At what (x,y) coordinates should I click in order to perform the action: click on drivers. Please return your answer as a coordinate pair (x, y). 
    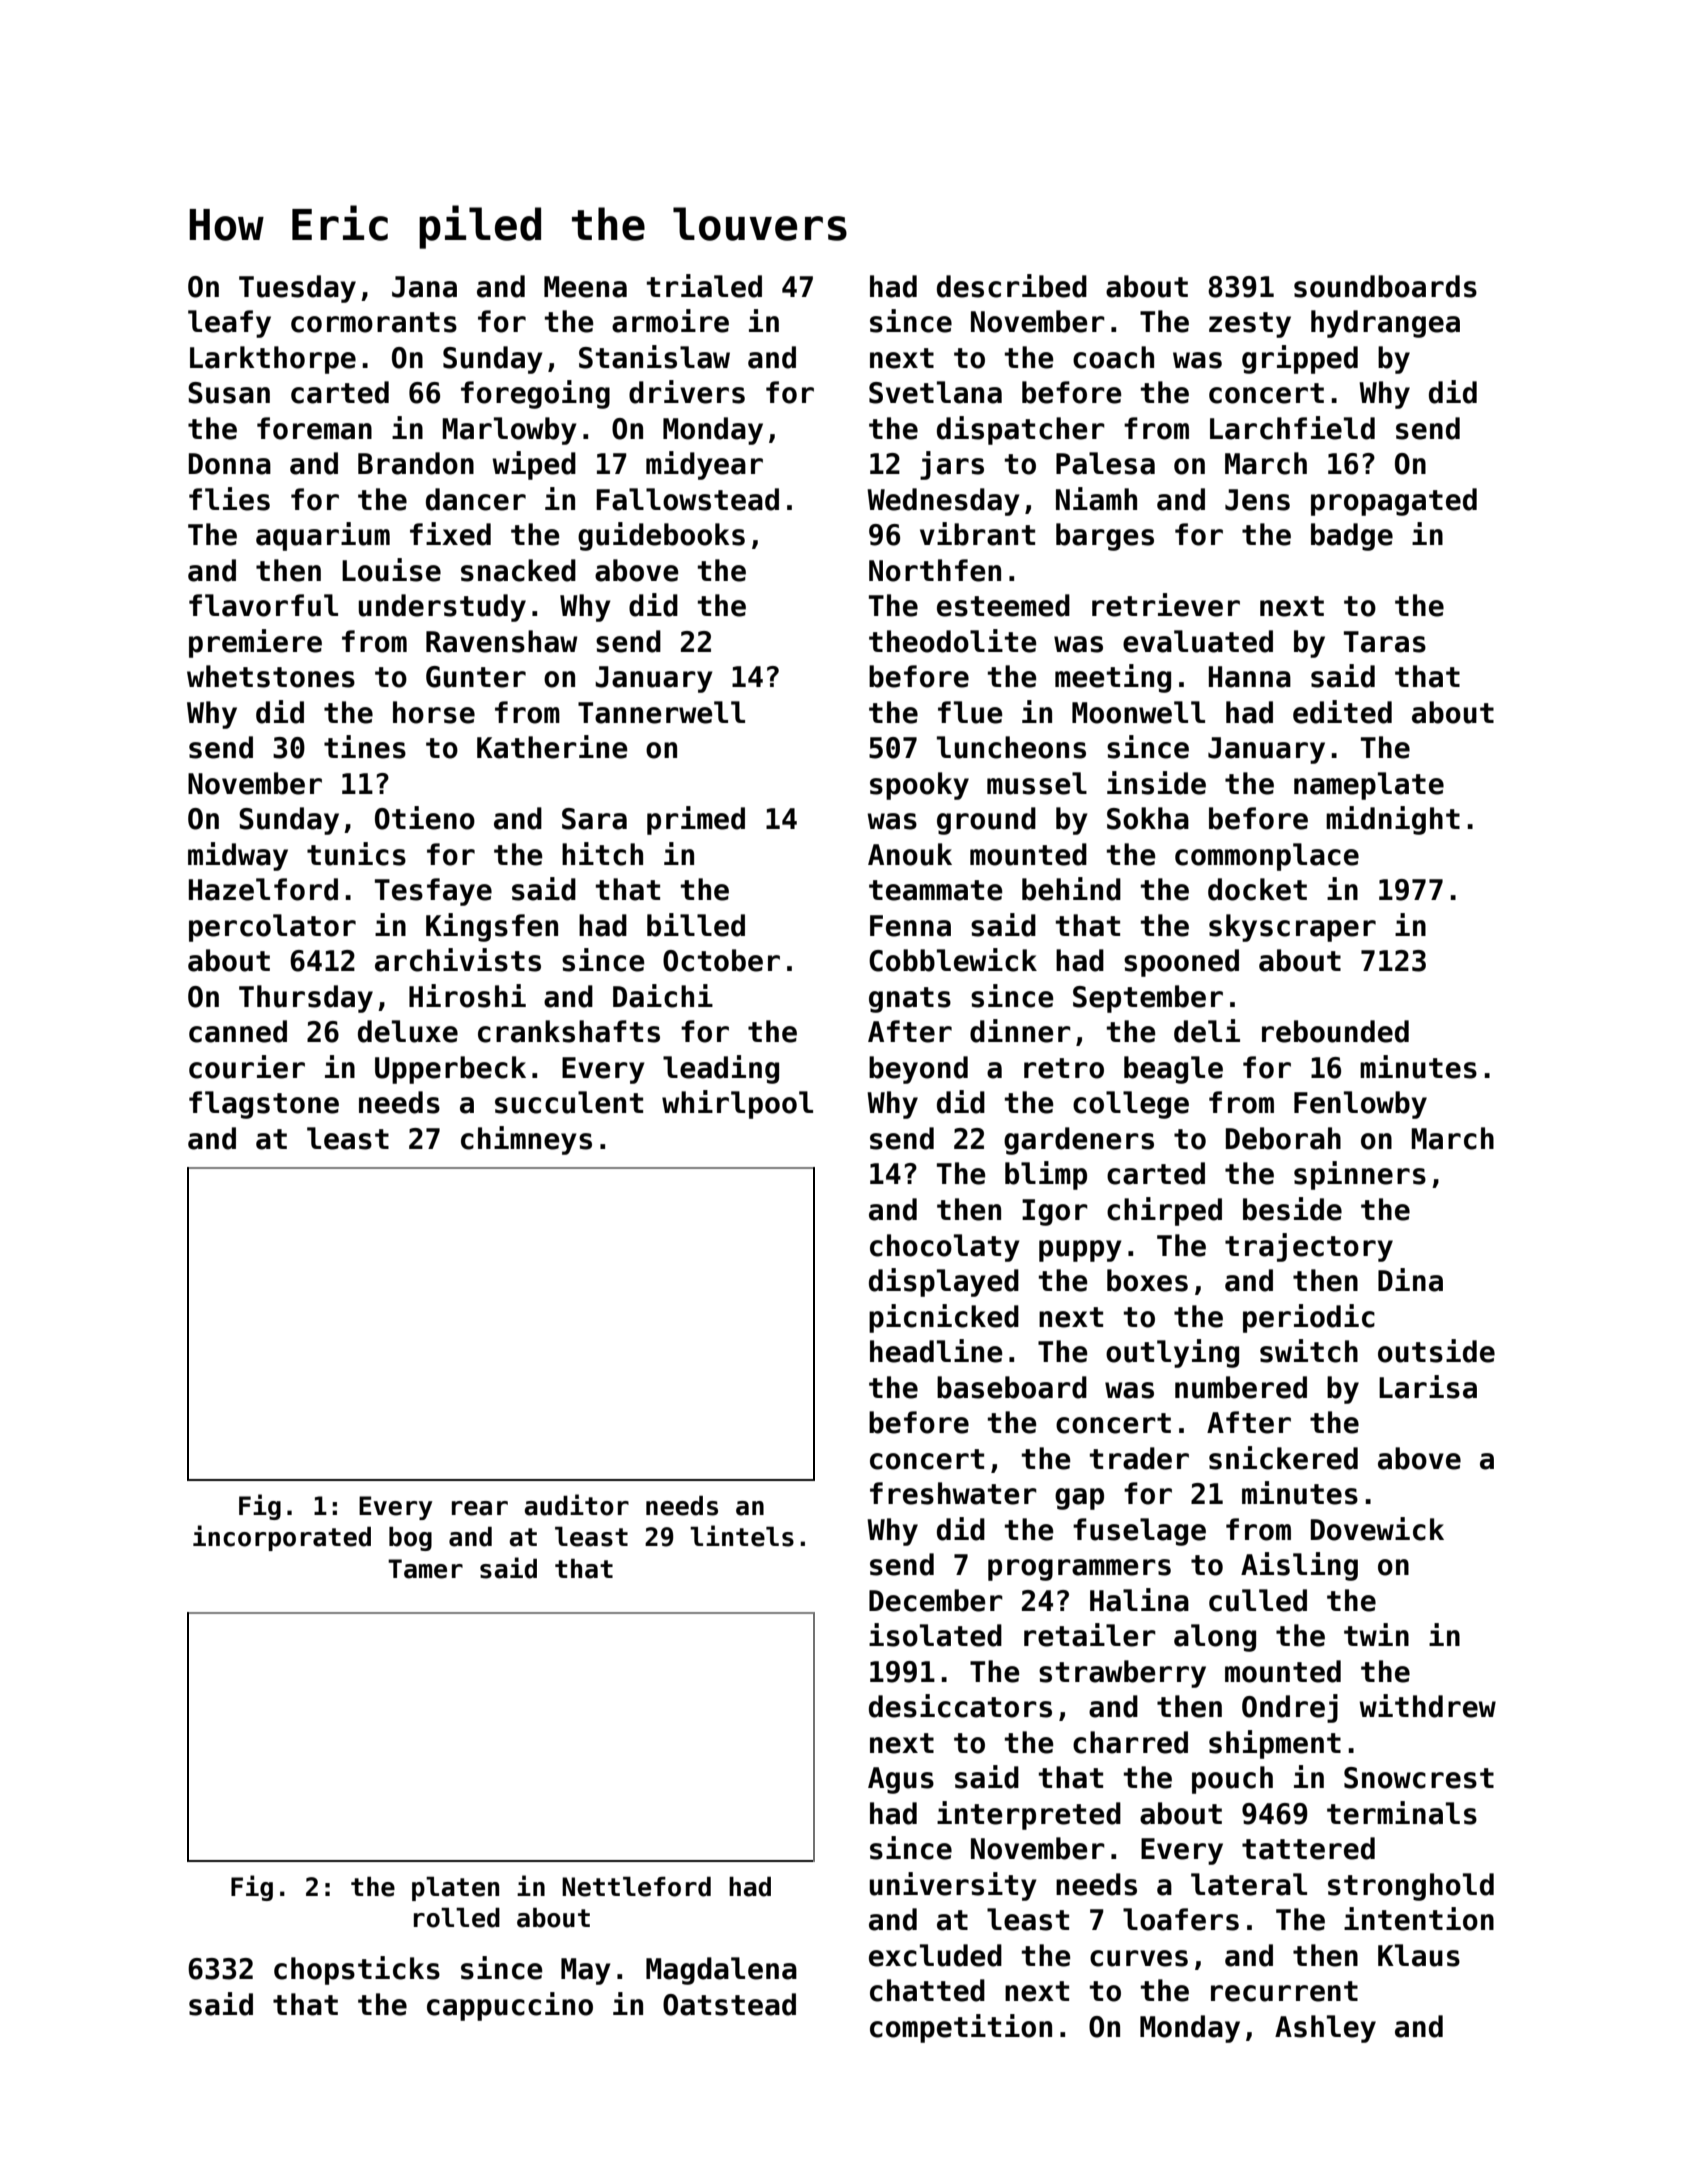
    Looking at the image, I should click on (687, 392).
